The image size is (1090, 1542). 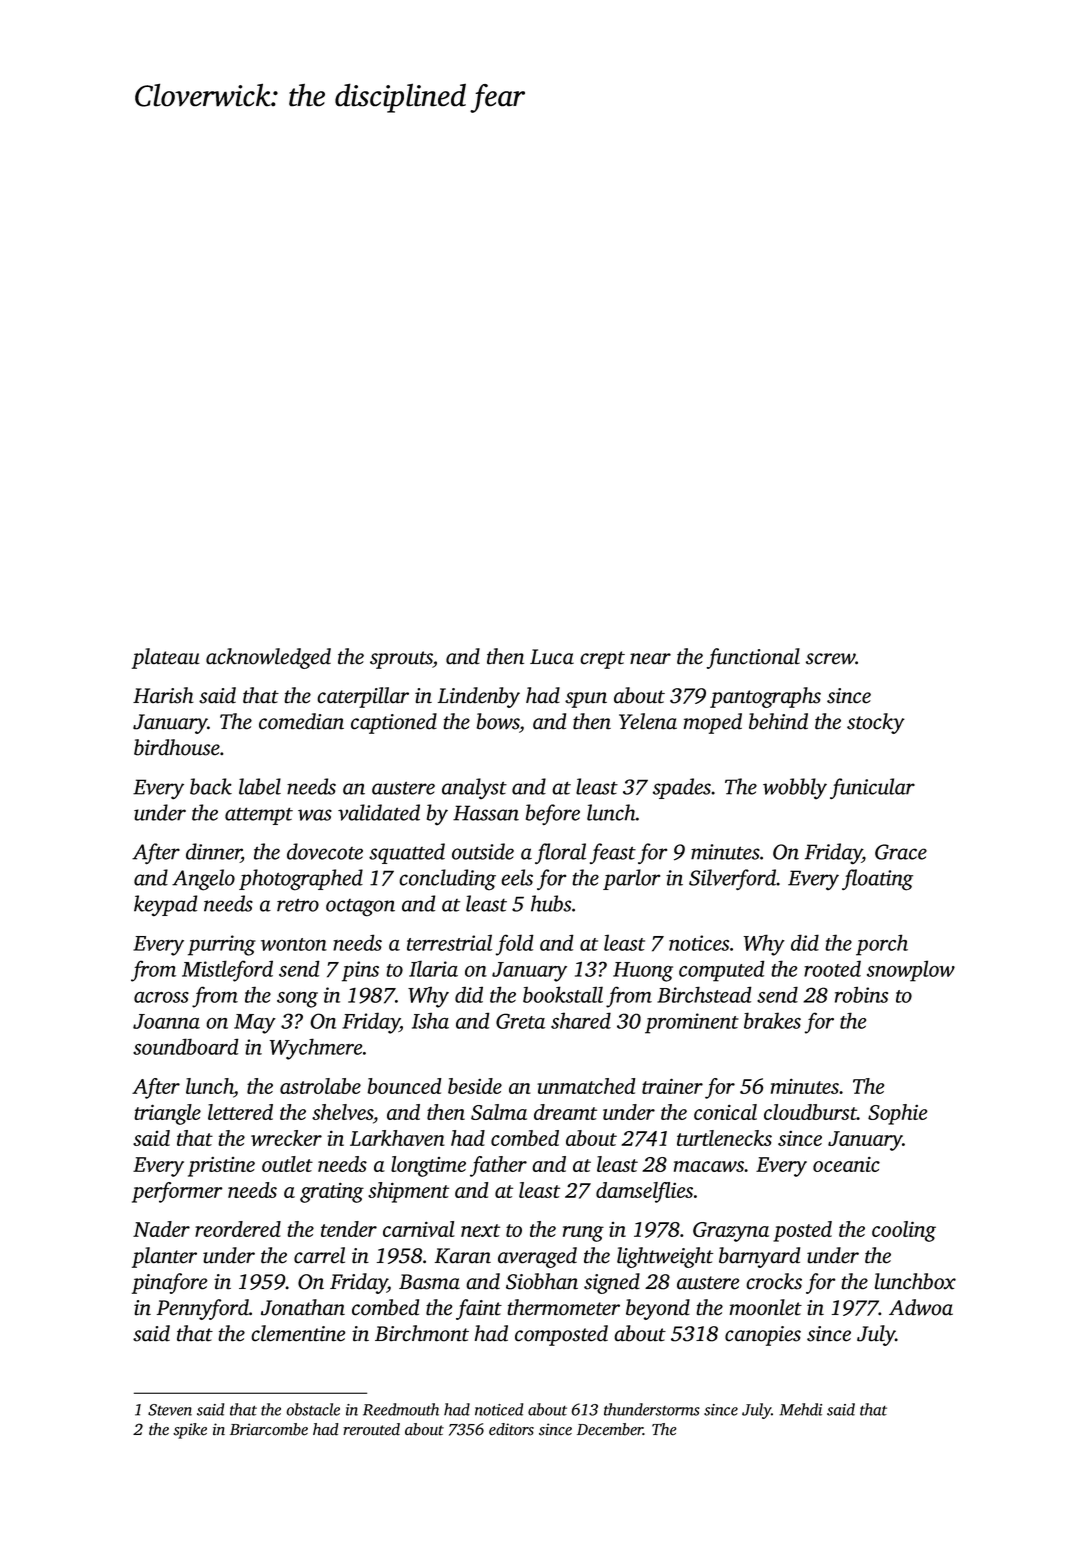 I want to click on Yelena, so click(x=648, y=721).
